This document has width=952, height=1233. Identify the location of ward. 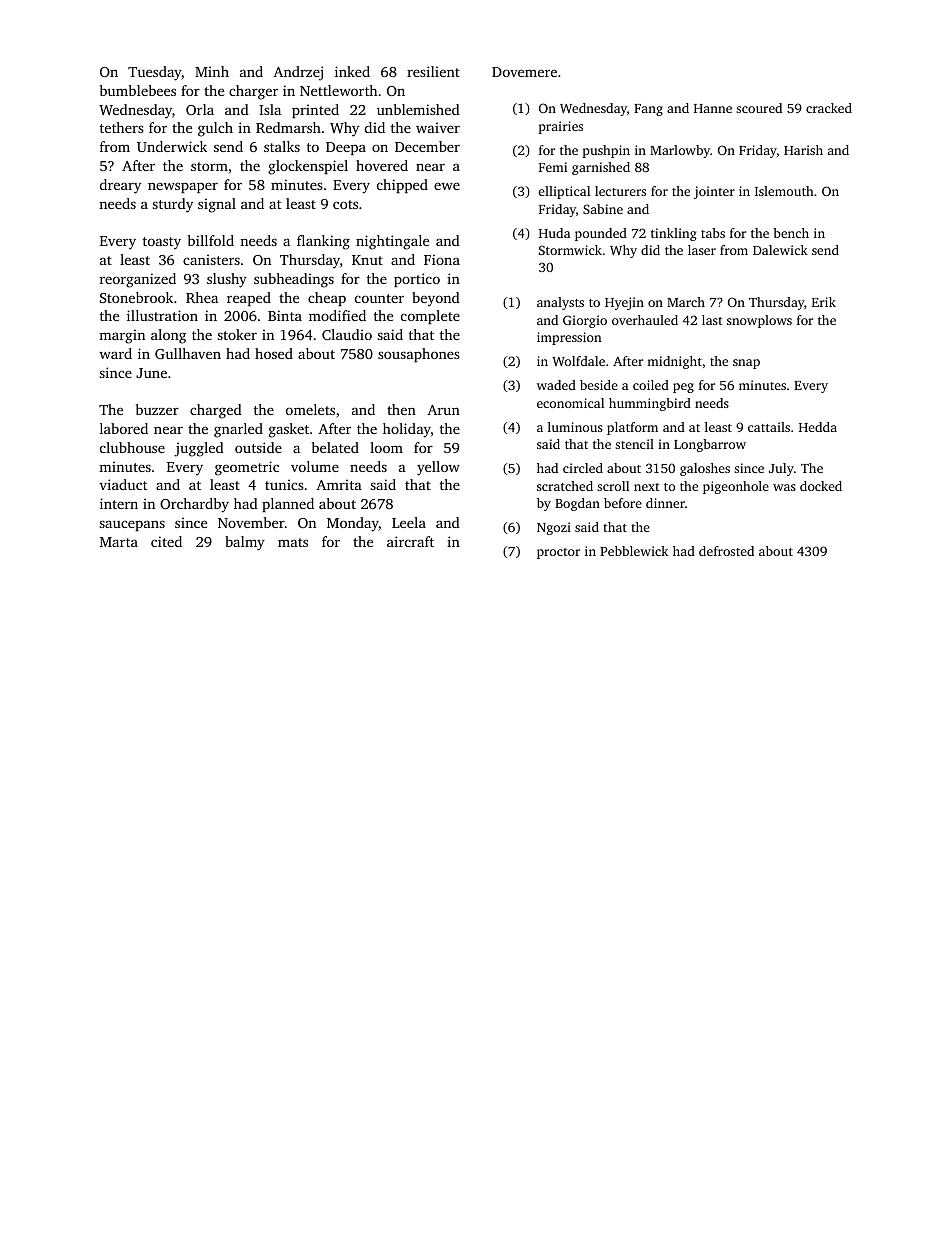
(115, 353).
